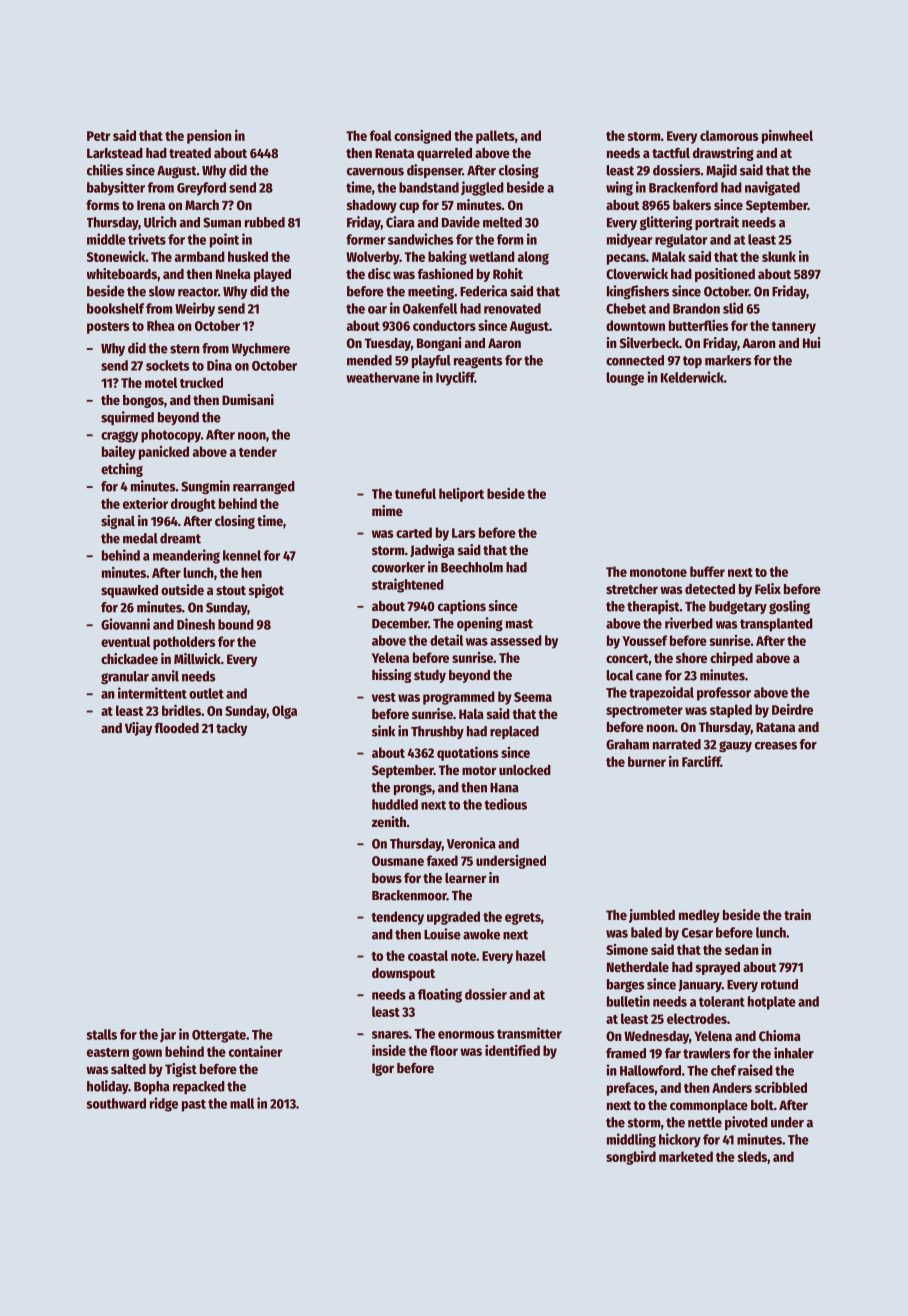 The image size is (908, 1316). Describe the element at coordinates (812, 342) in the document. I see `Hui` at that location.
